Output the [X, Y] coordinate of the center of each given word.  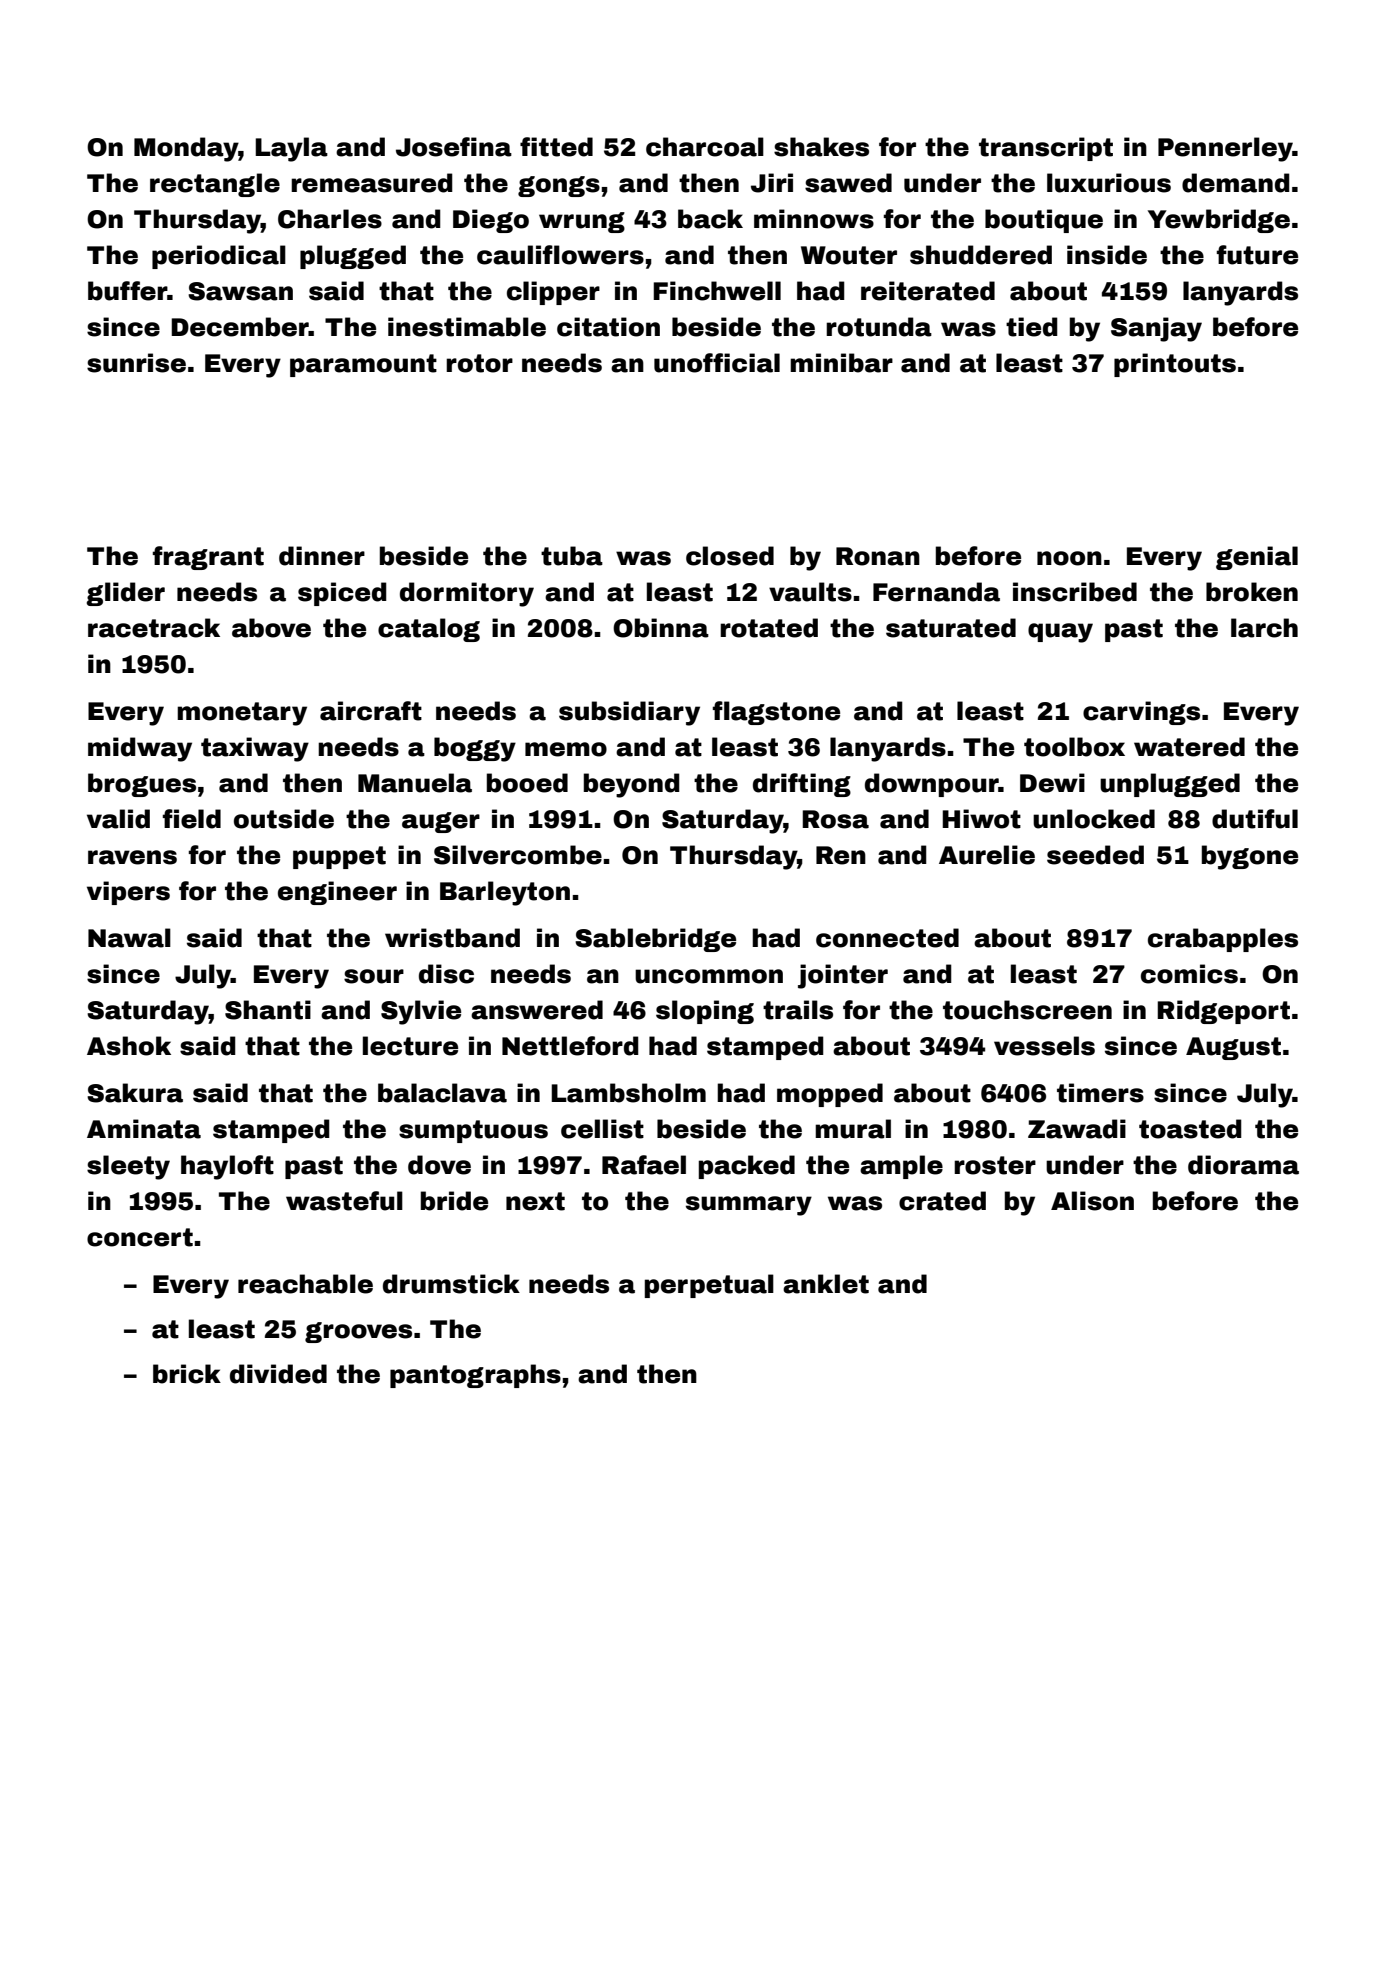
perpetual [709, 1286]
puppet [339, 857]
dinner [322, 556]
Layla [291, 149]
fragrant [208, 558]
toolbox [1074, 747]
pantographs [475, 1376]
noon [1069, 558]
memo [566, 749]
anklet [826, 1284]
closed [730, 556]
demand [1236, 183]
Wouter [849, 255]
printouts [1175, 365]
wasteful [344, 1201]
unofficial [717, 363]
